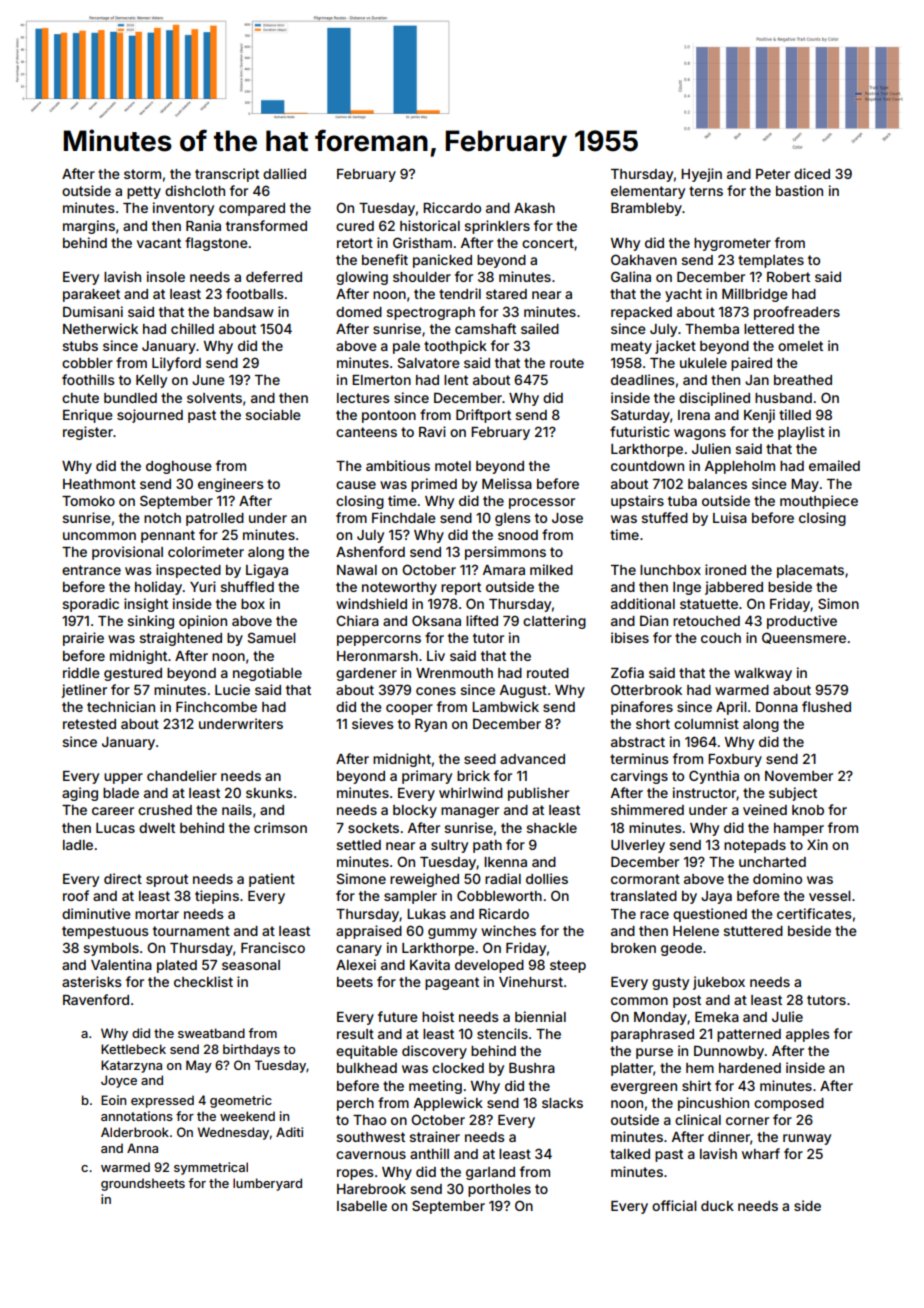 This screenshot has width=924, height=1308. I want to click on glowing, so click(362, 278).
